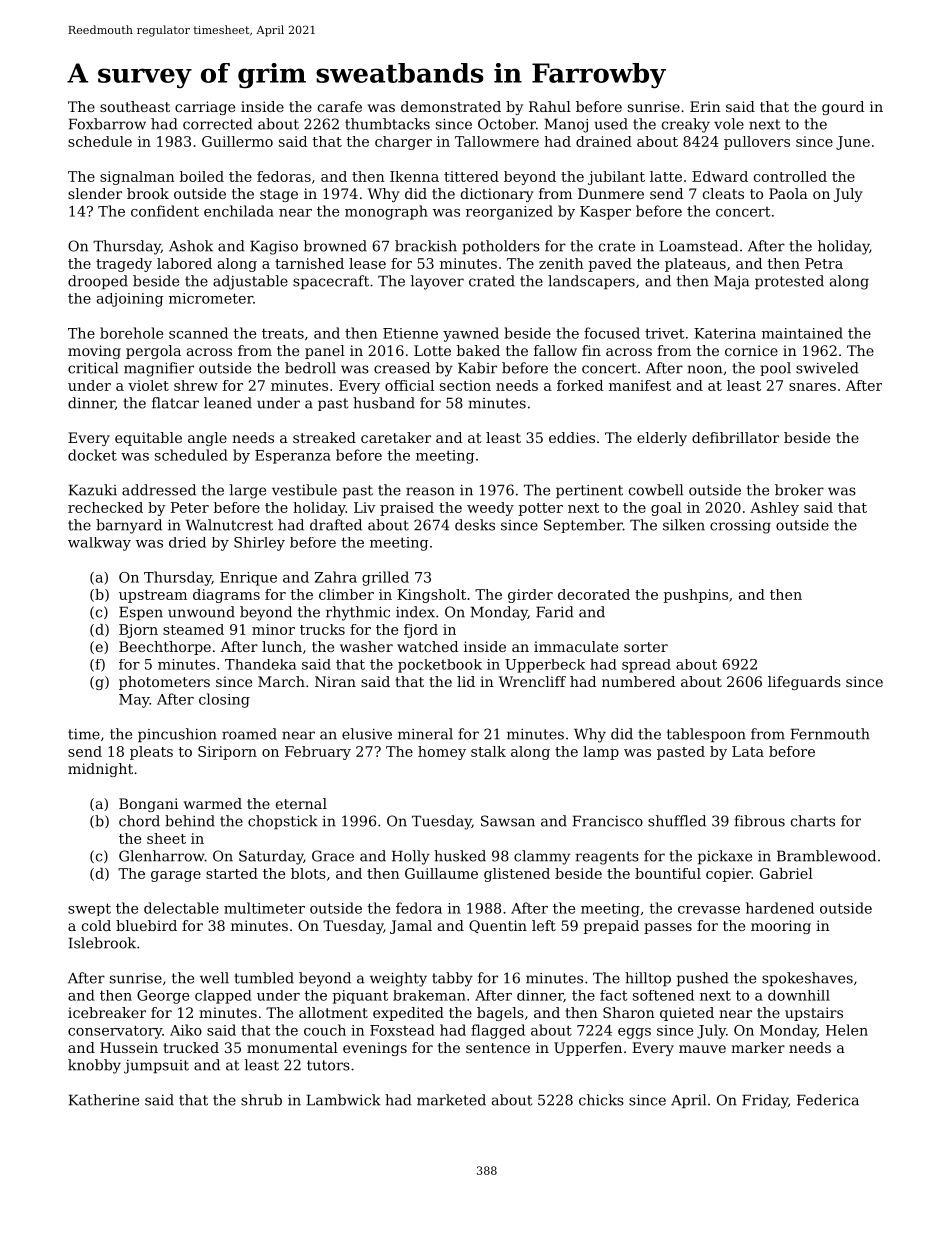  Describe the element at coordinates (94, 1066) in the image. I see `knobby` at that location.
